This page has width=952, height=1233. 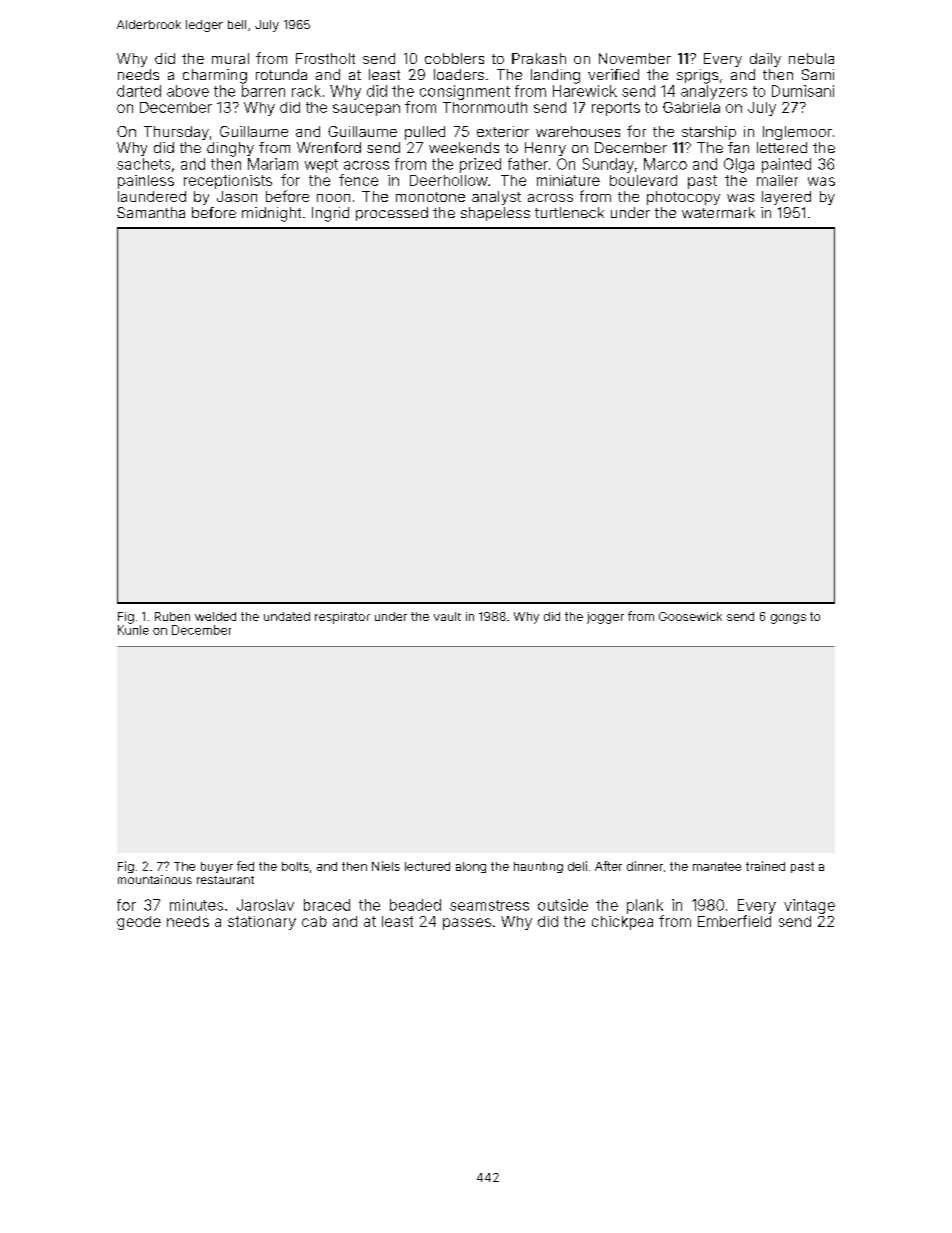 I want to click on Goosewick, so click(x=690, y=616).
